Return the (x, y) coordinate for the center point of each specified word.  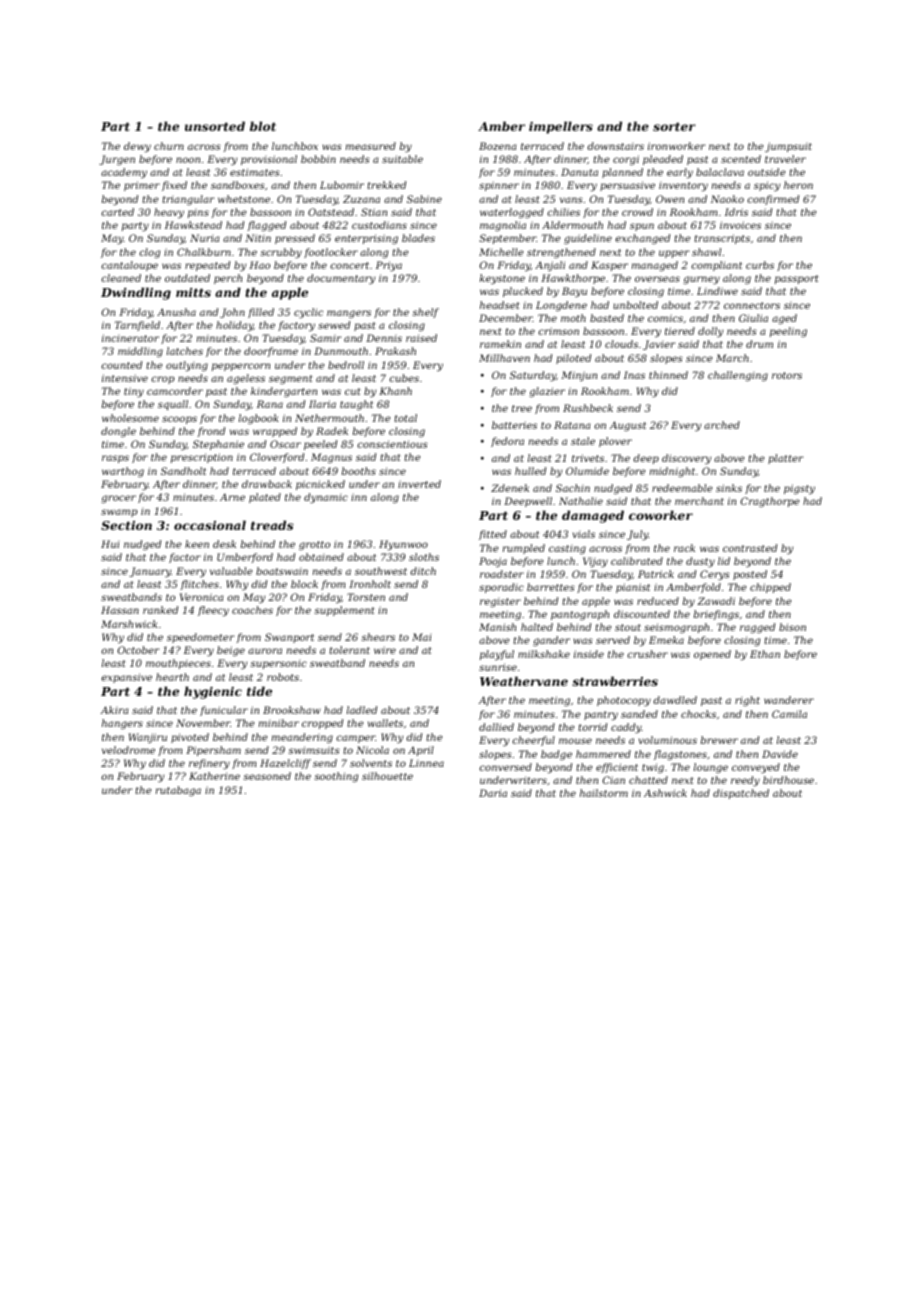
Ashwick (665, 793)
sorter (674, 126)
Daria (493, 793)
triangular (188, 200)
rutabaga (178, 791)
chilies (563, 212)
